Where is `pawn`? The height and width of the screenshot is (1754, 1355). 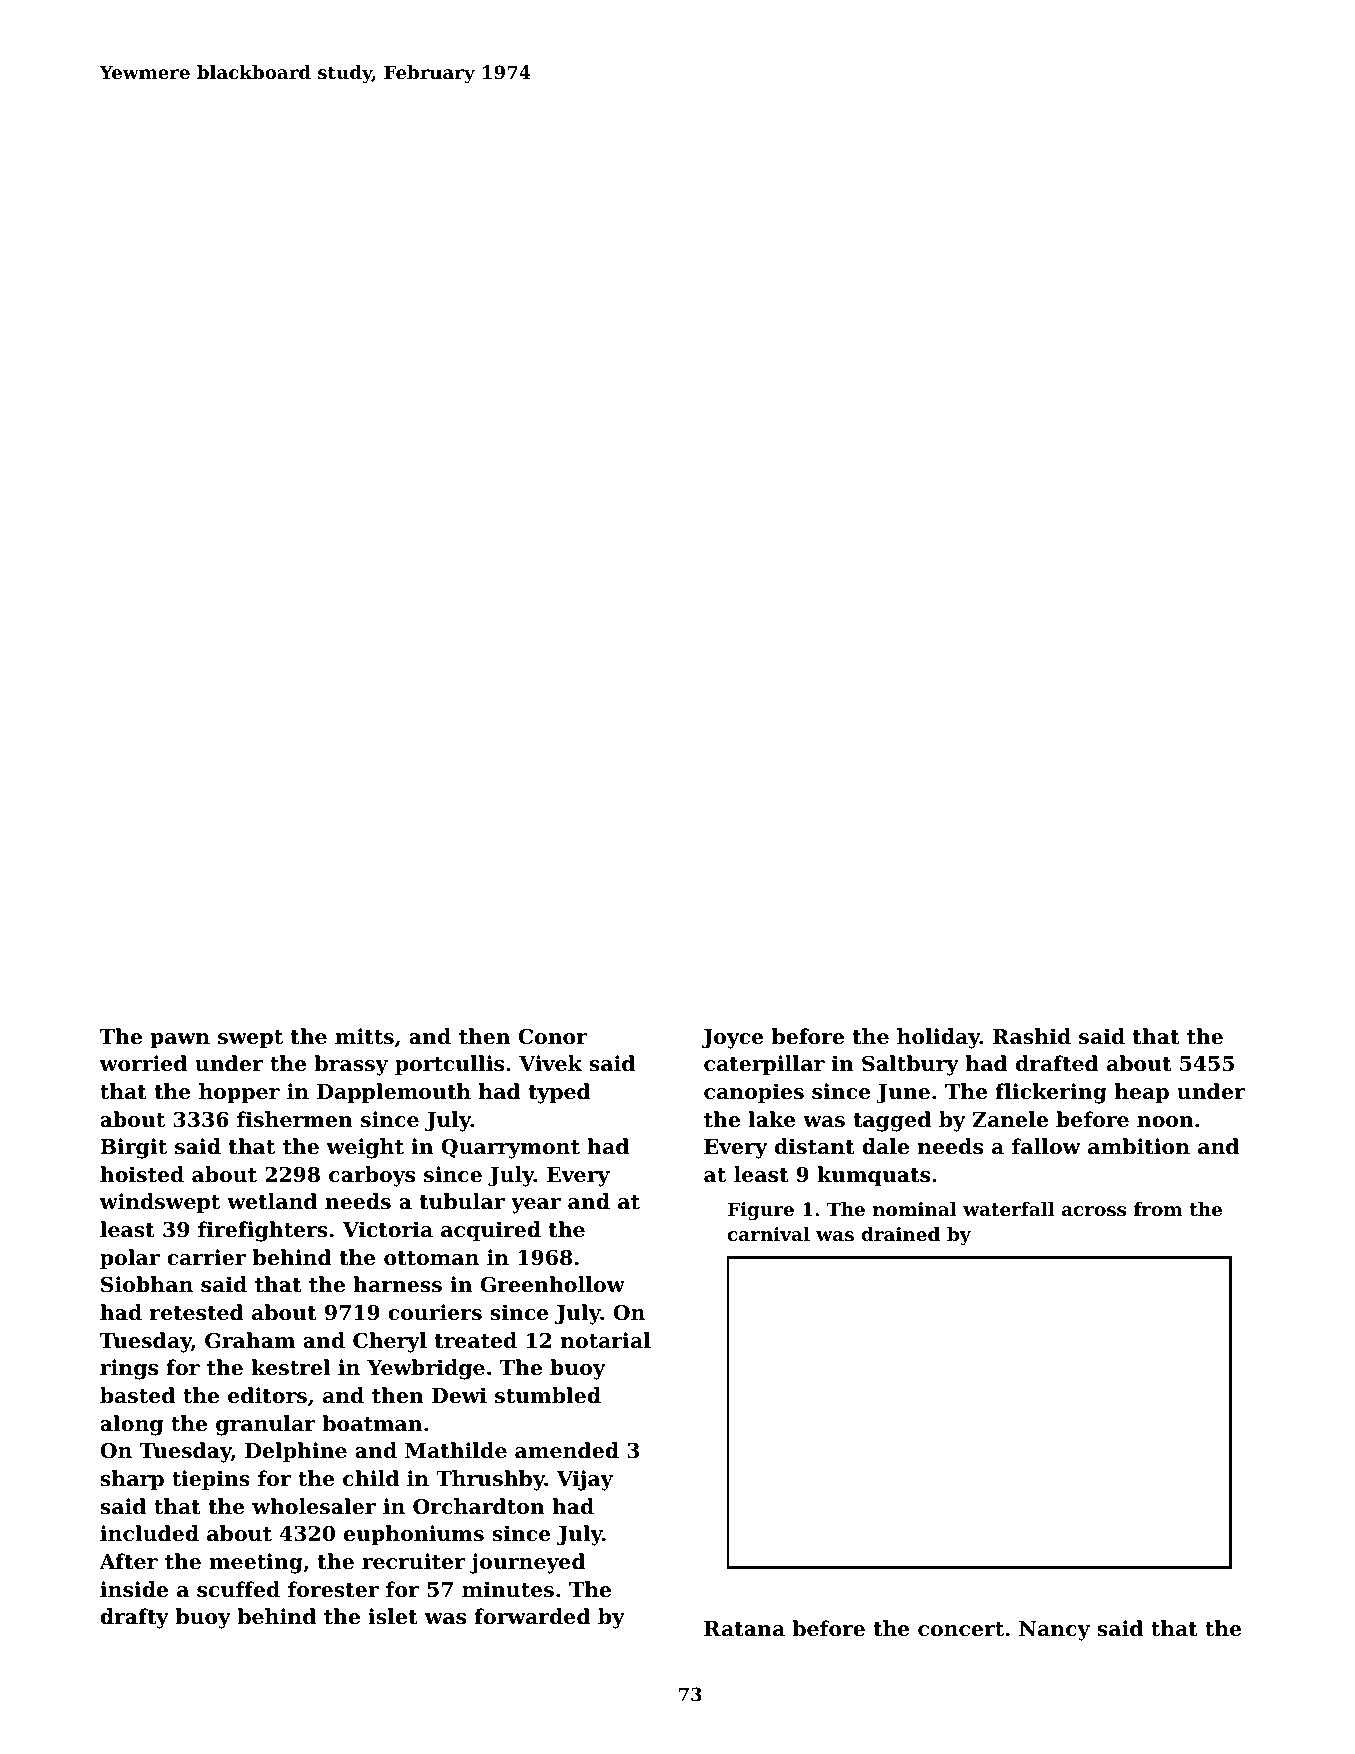
pawn is located at coordinates (180, 1041).
